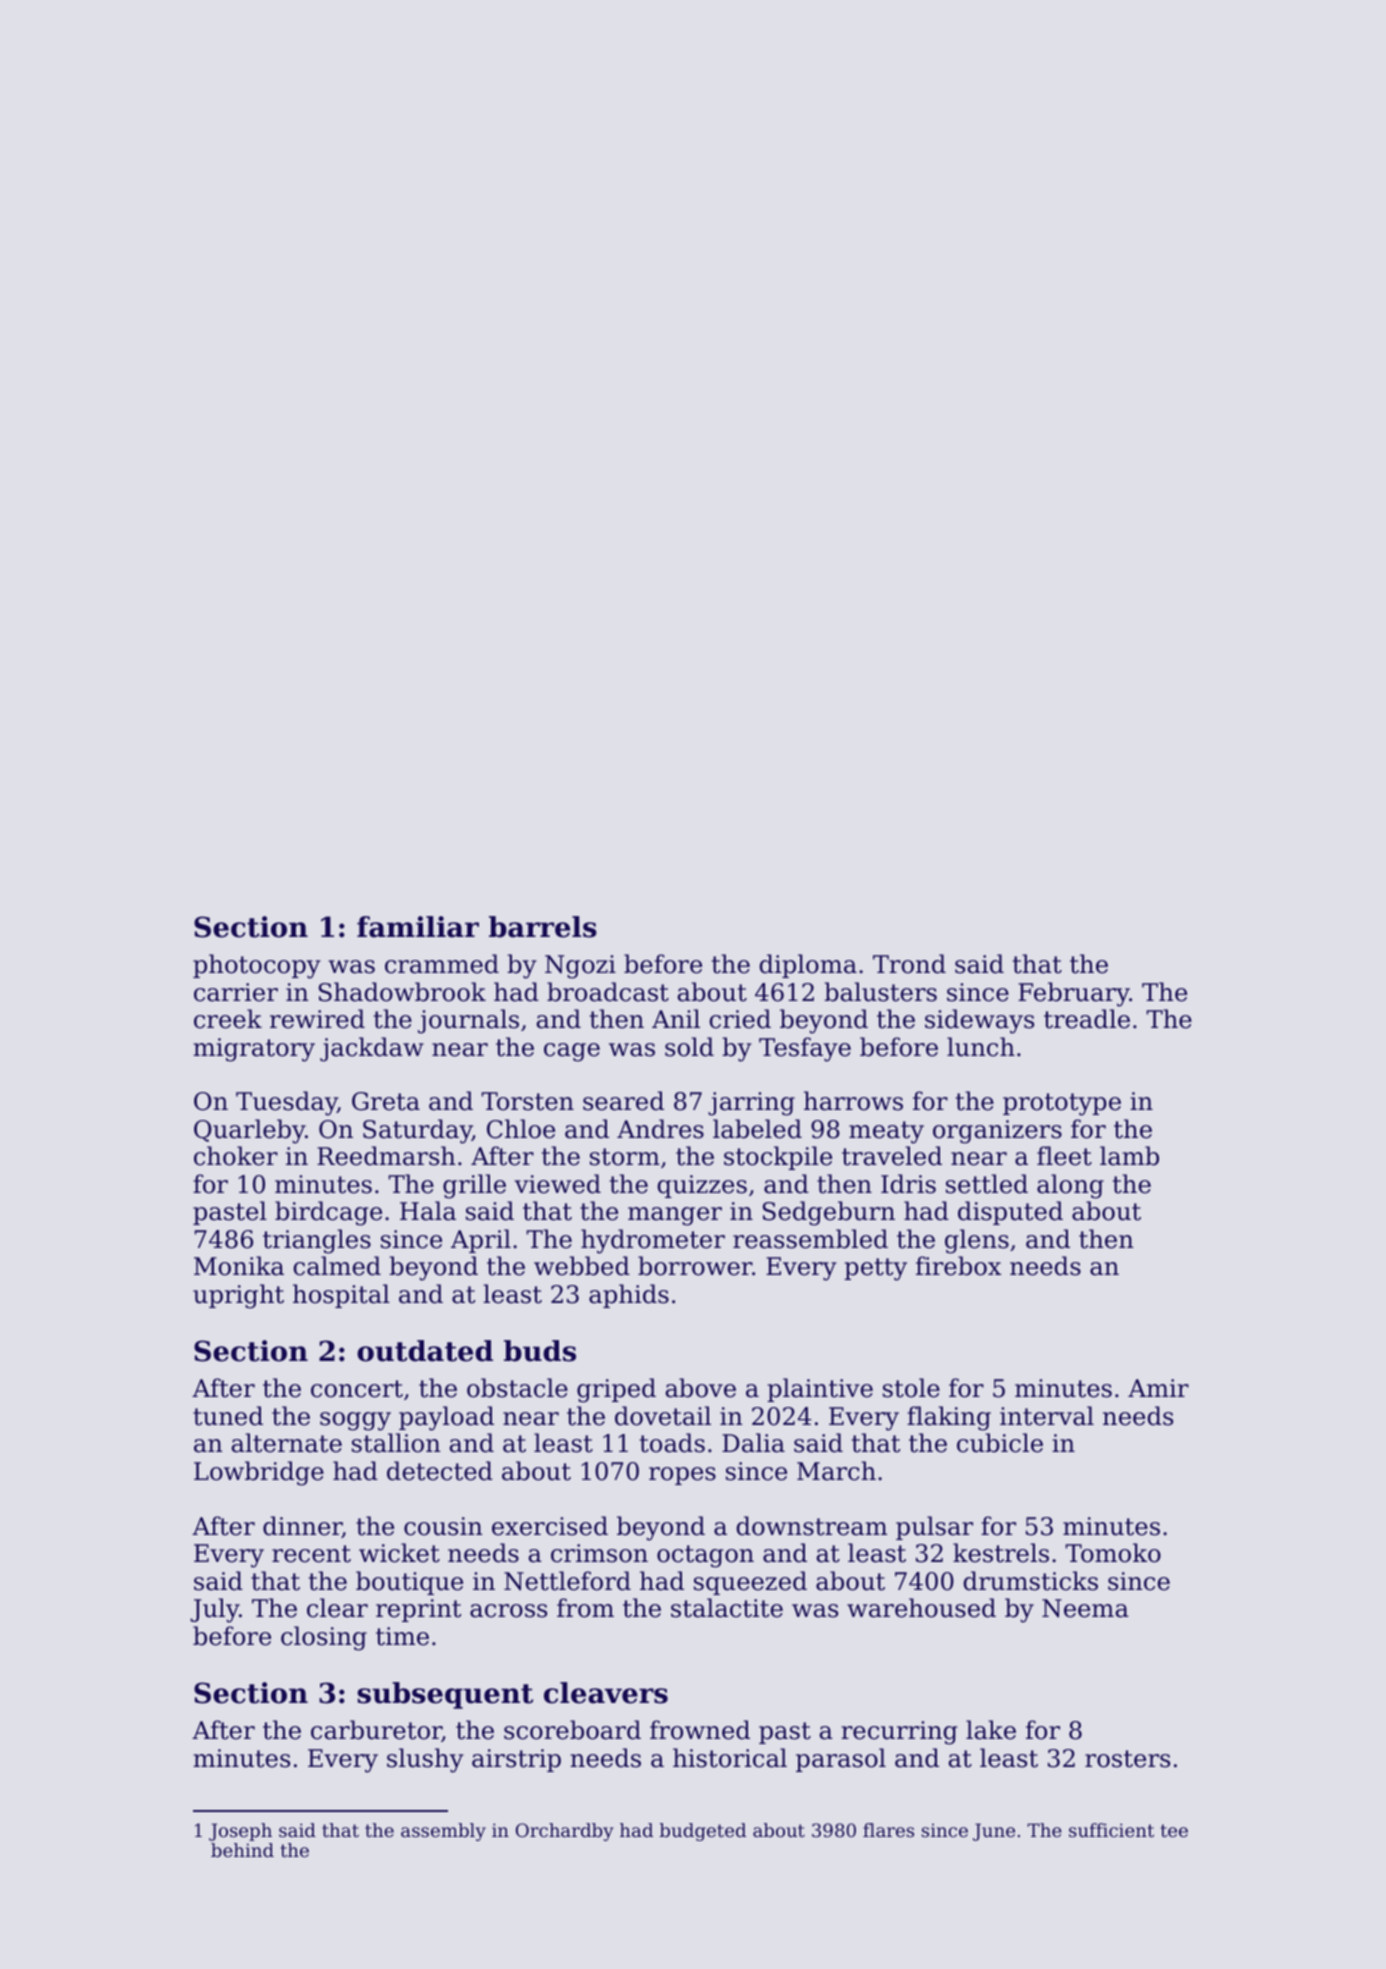 The image size is (1386, 1969). Describe the element at coordinates (418, 927) in the screenshot. I see `familiar` at that location.
